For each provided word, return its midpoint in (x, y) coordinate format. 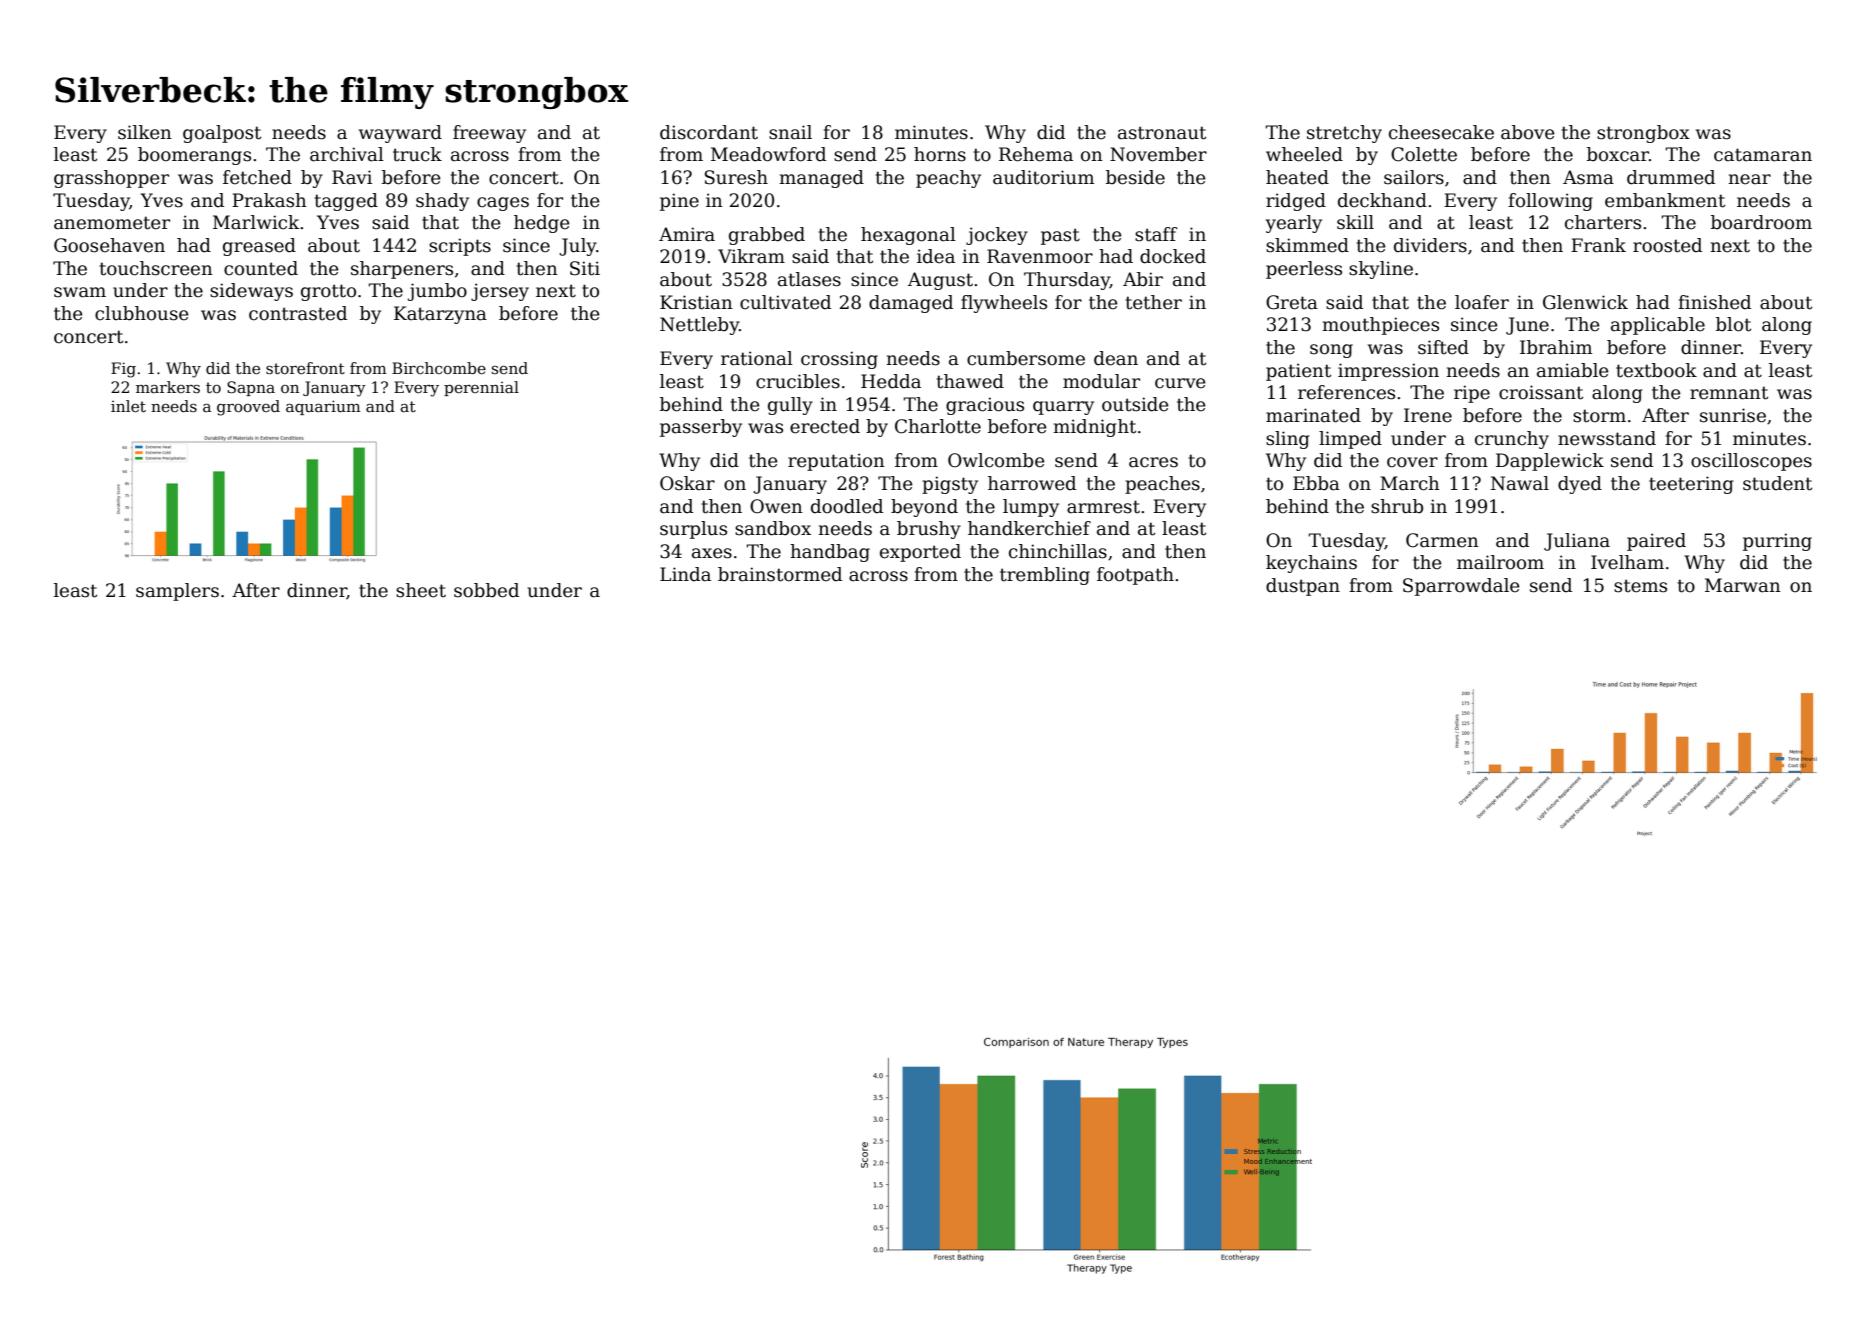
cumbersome (1026, 358)
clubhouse (142, 313)
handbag (830, 553)
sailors (1414, 177)
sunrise (1733, 415)
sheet (421, 590)
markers (168, 387)
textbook (1656, 370)
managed (821, 179)
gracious (985, 406)
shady (442, 202)
